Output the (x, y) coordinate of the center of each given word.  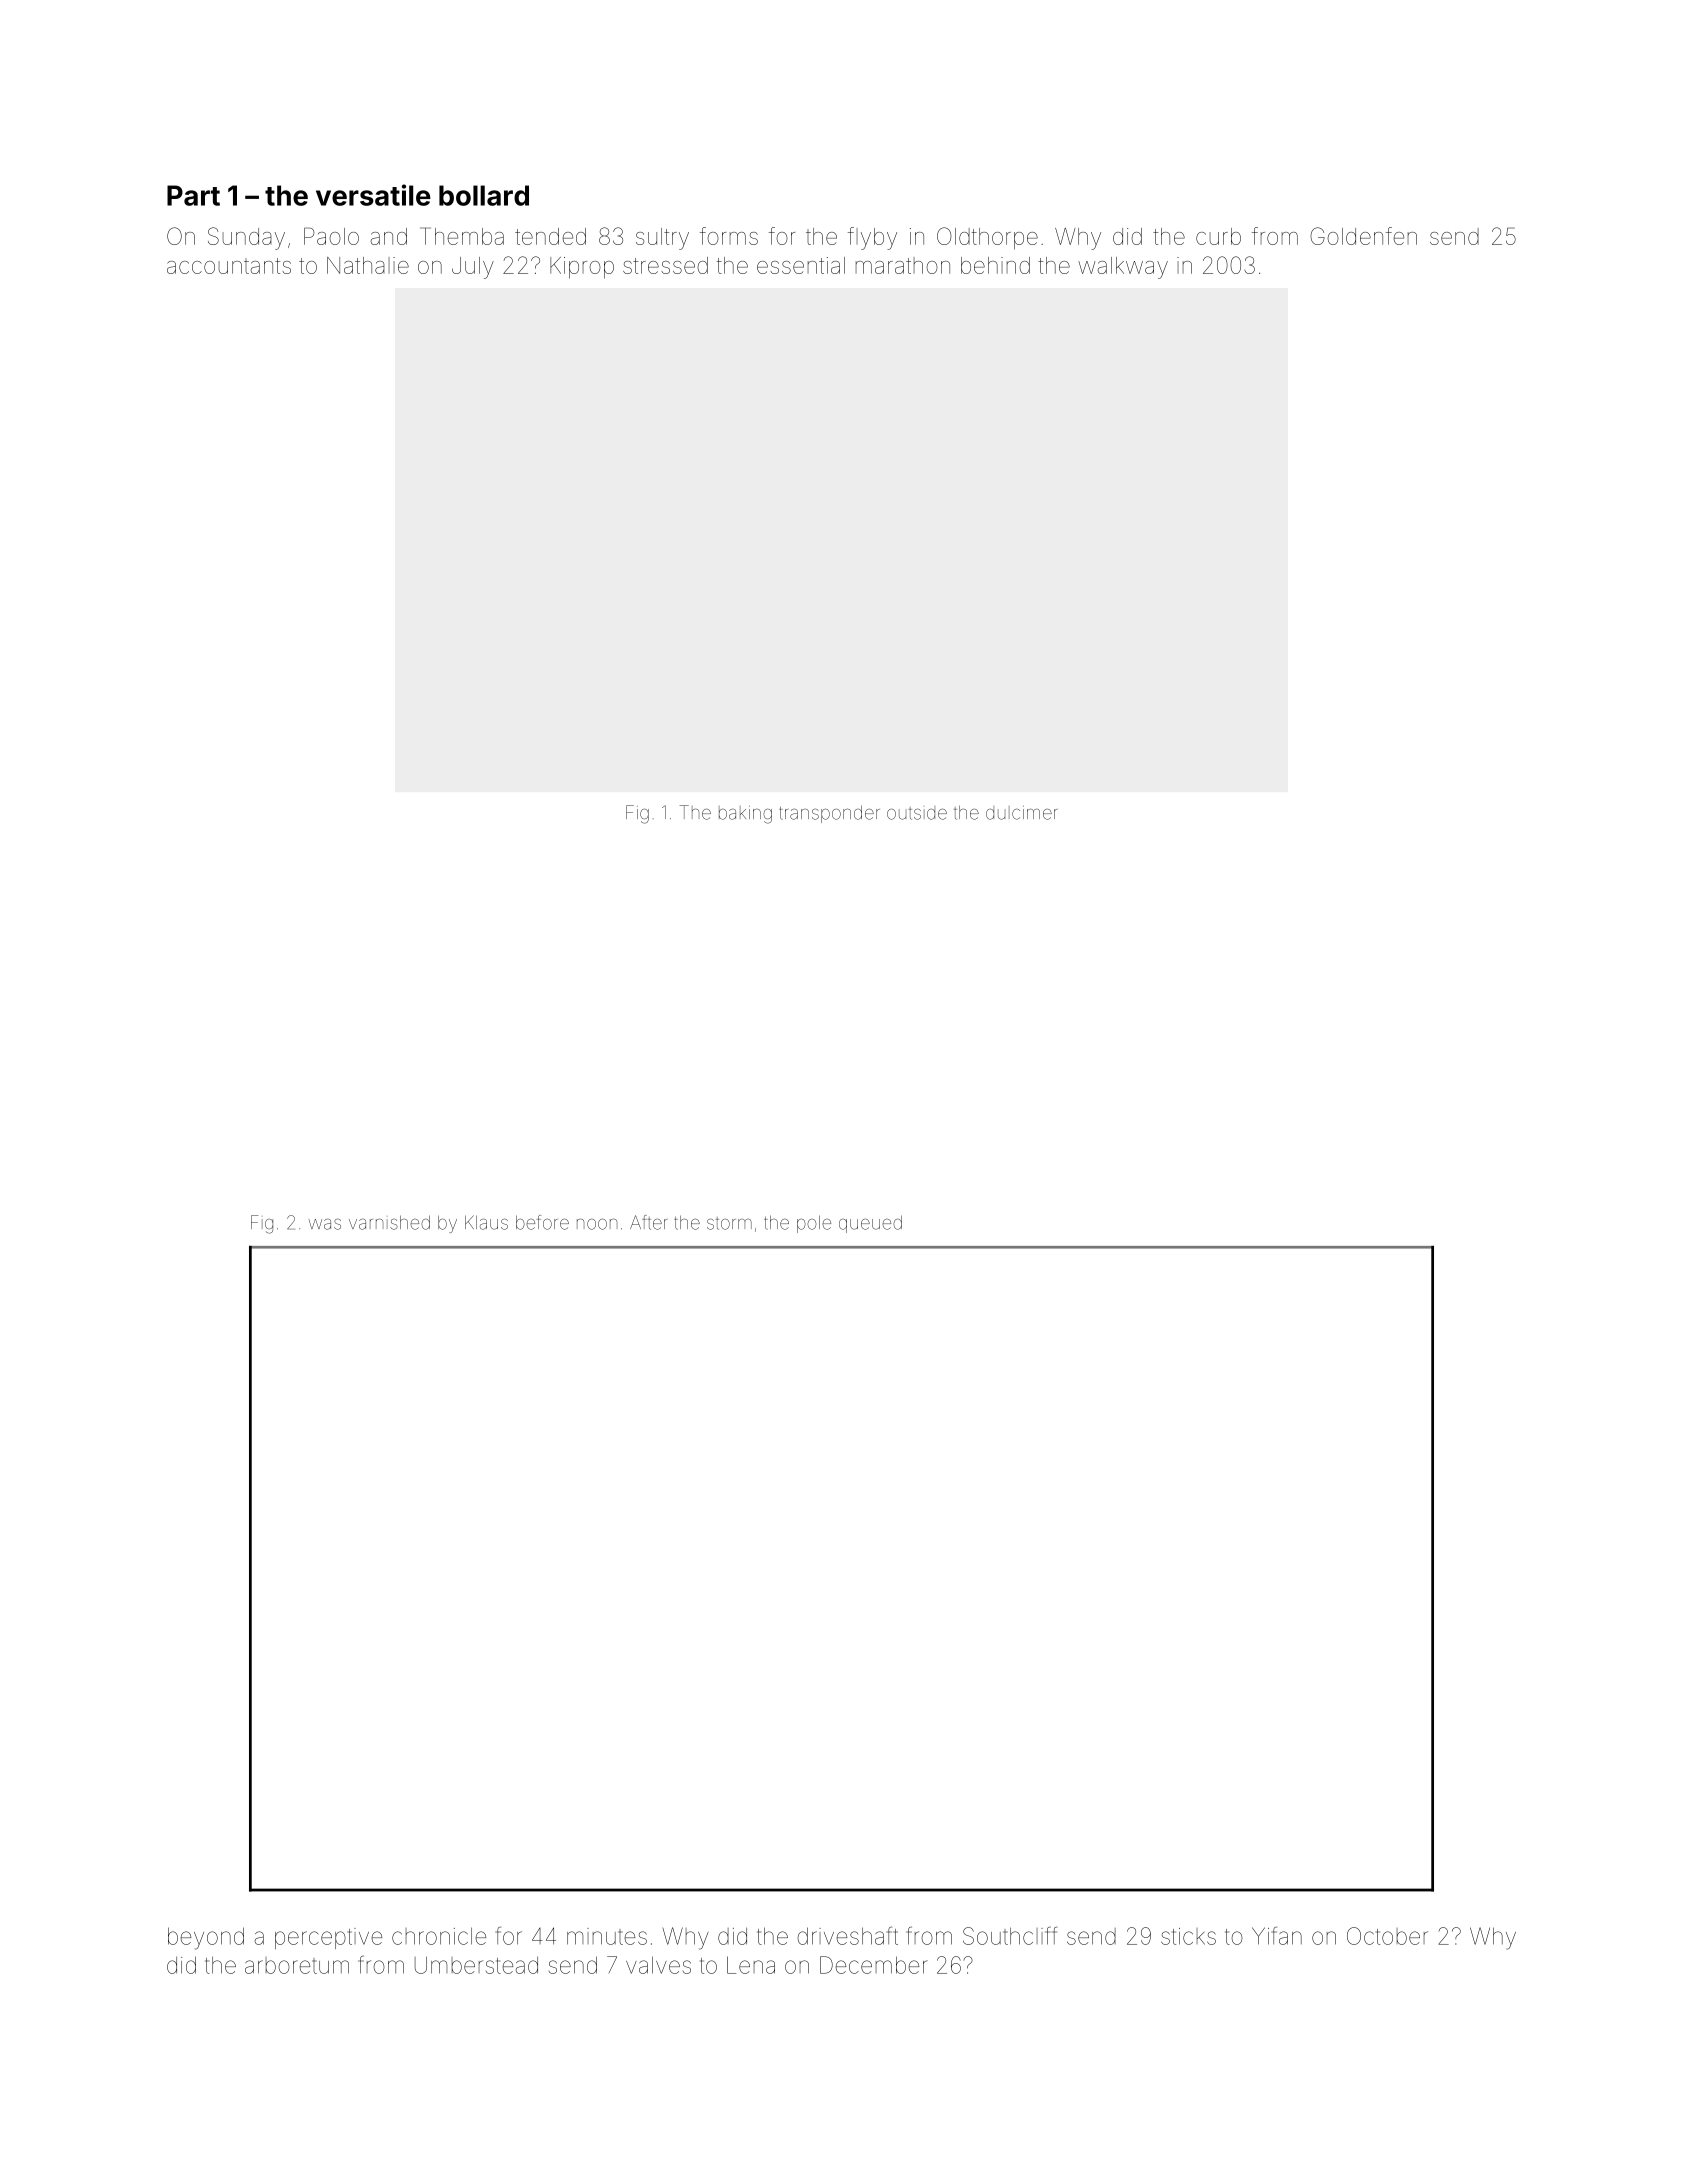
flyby (872, 238)
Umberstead (476, 1965)
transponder (829, 814)
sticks (1188, 1936)
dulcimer (1021, 813)
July (473, 268)
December (874, 1965)
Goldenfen (1363, 236)
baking (745, 815)
